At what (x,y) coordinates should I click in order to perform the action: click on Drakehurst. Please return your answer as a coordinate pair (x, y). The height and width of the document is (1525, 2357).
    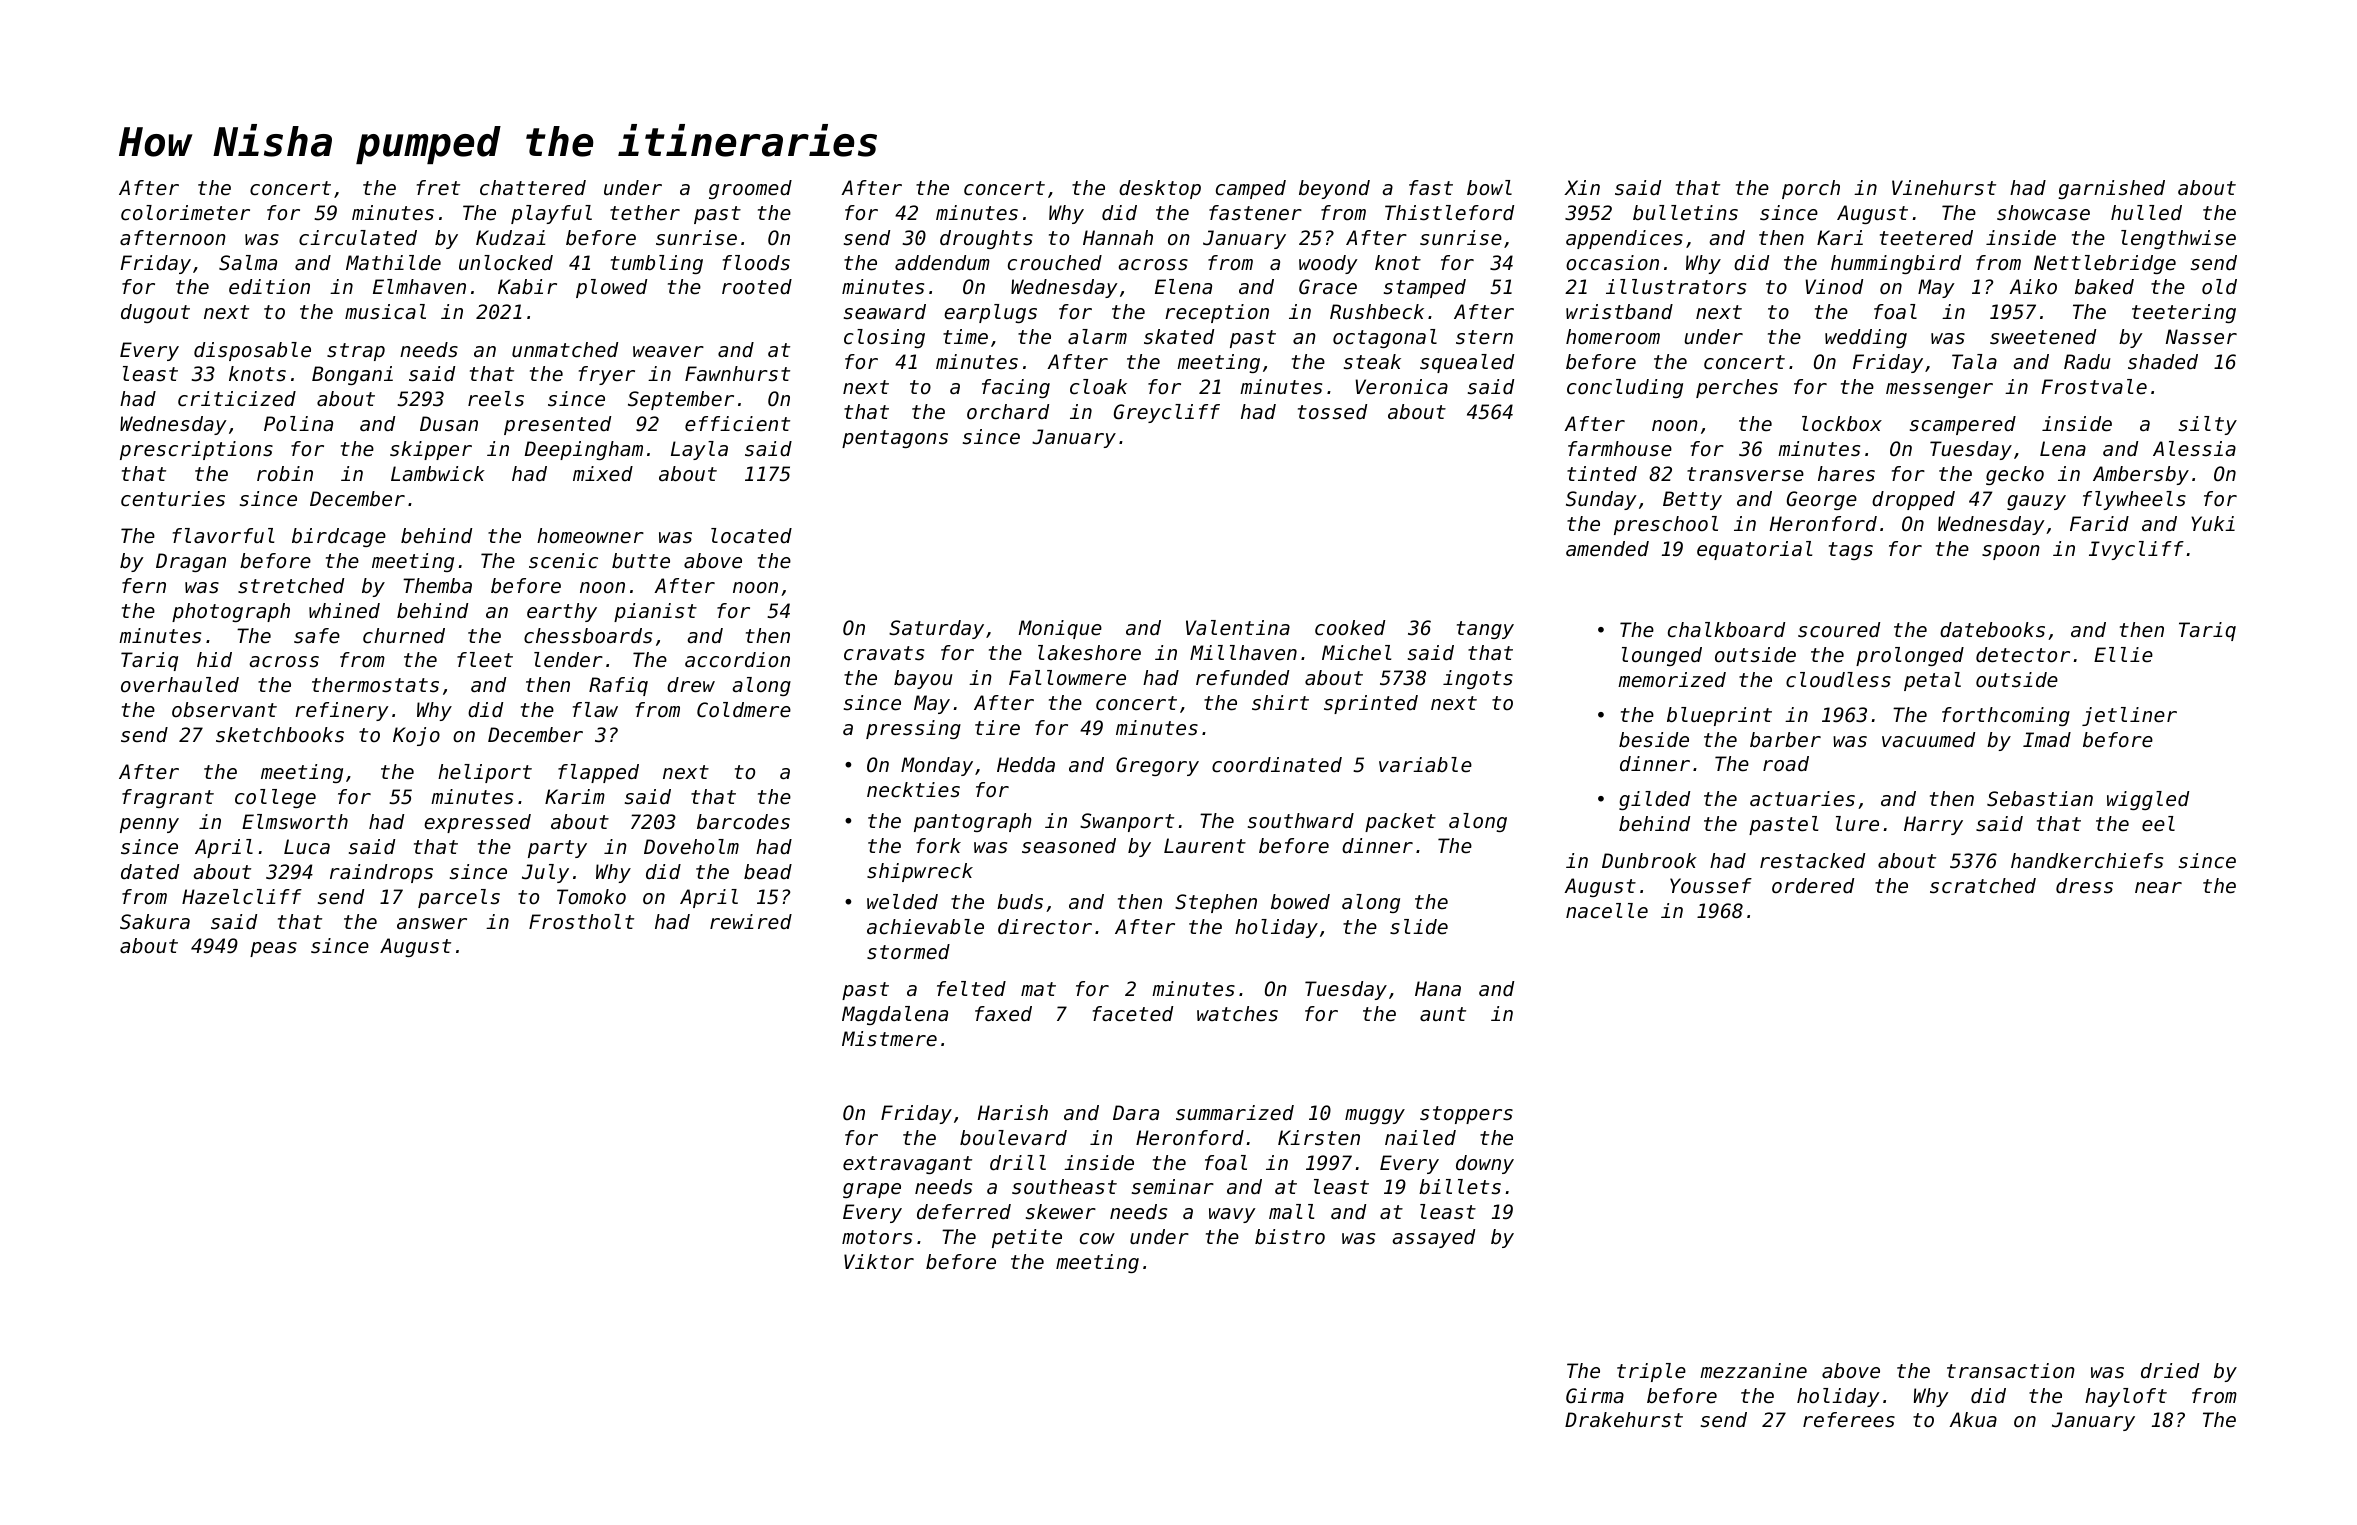
    Looking at the image, I should click on (1624, 1420).
